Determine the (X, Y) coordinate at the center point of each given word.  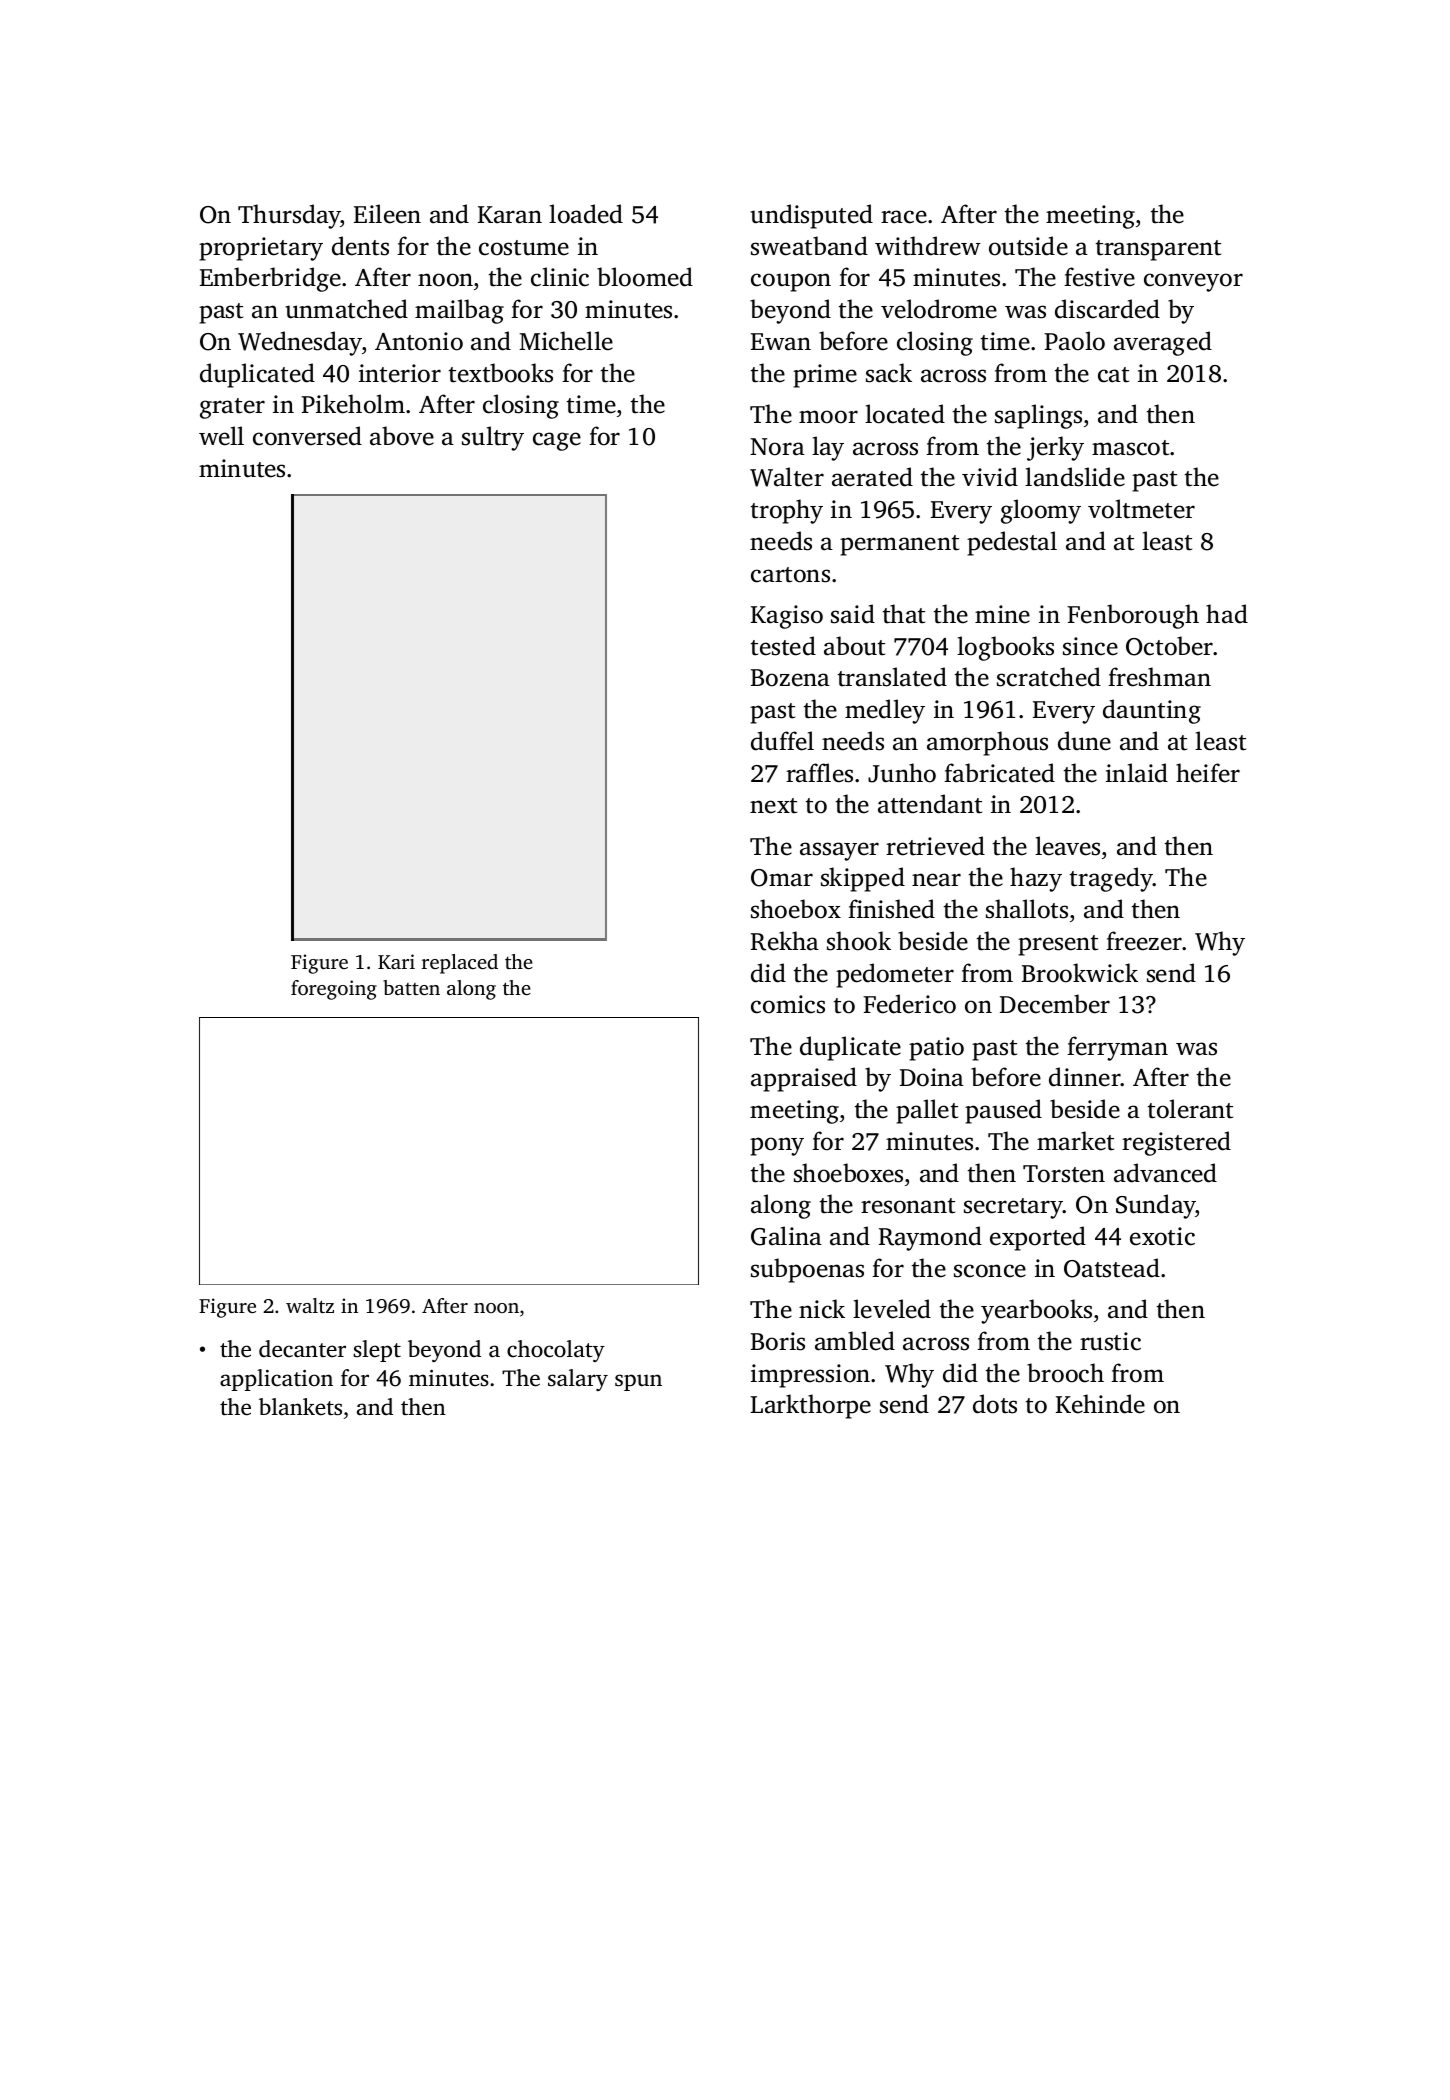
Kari (396, 961)
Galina (786, 1236)
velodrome (939, 309)
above (402, 436)
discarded (1107, 309)
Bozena (790, 678)
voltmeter (1141, 509)
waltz (310, 1305)
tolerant (1190, 1109)
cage (557, 441)
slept (377, 1351)
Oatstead (1112, 1268)
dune (1084, 741)
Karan (510, 215)
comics (788, 1004)
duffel (782, 741)
